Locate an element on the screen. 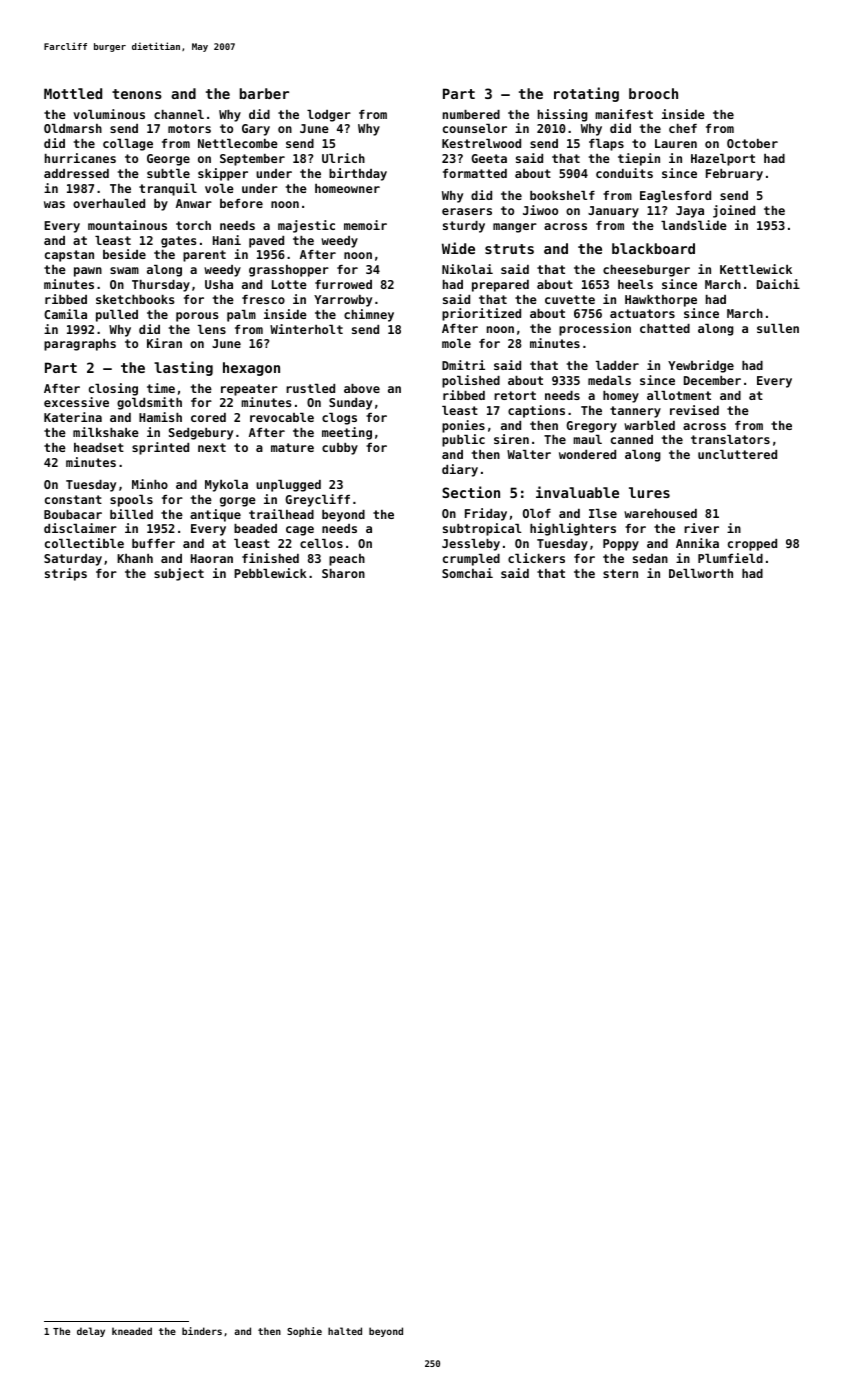 This screenshot has width=849, height=1400. Sharon is located at coordinates (343, 573).
